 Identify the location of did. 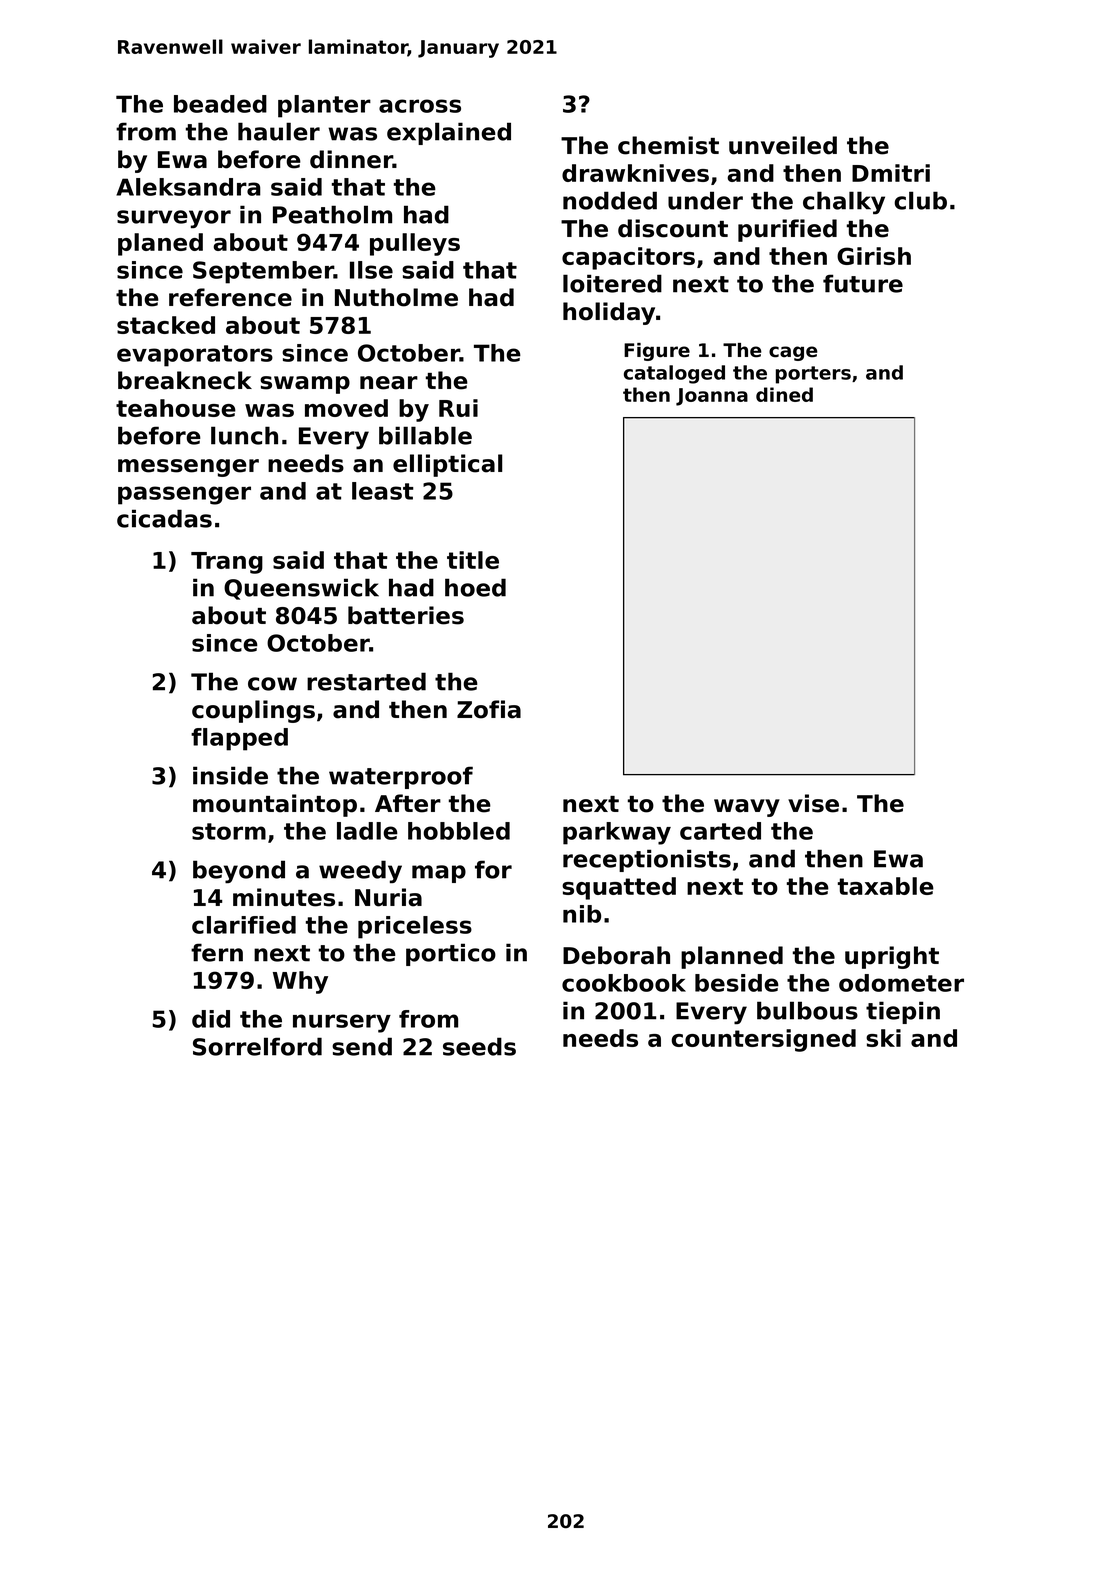
(211, 1019).
